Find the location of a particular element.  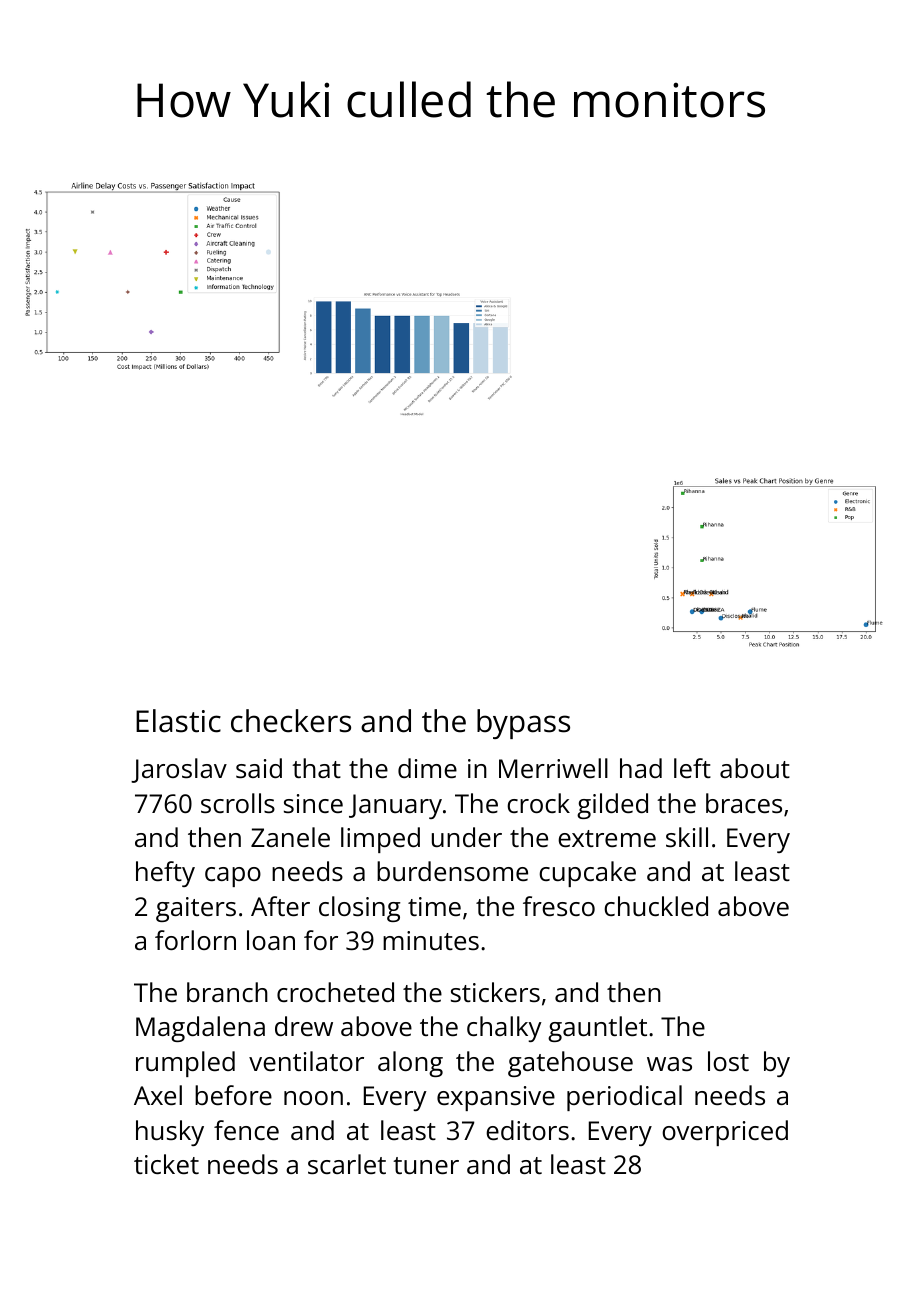

about is located at coordinates (755, 768).
